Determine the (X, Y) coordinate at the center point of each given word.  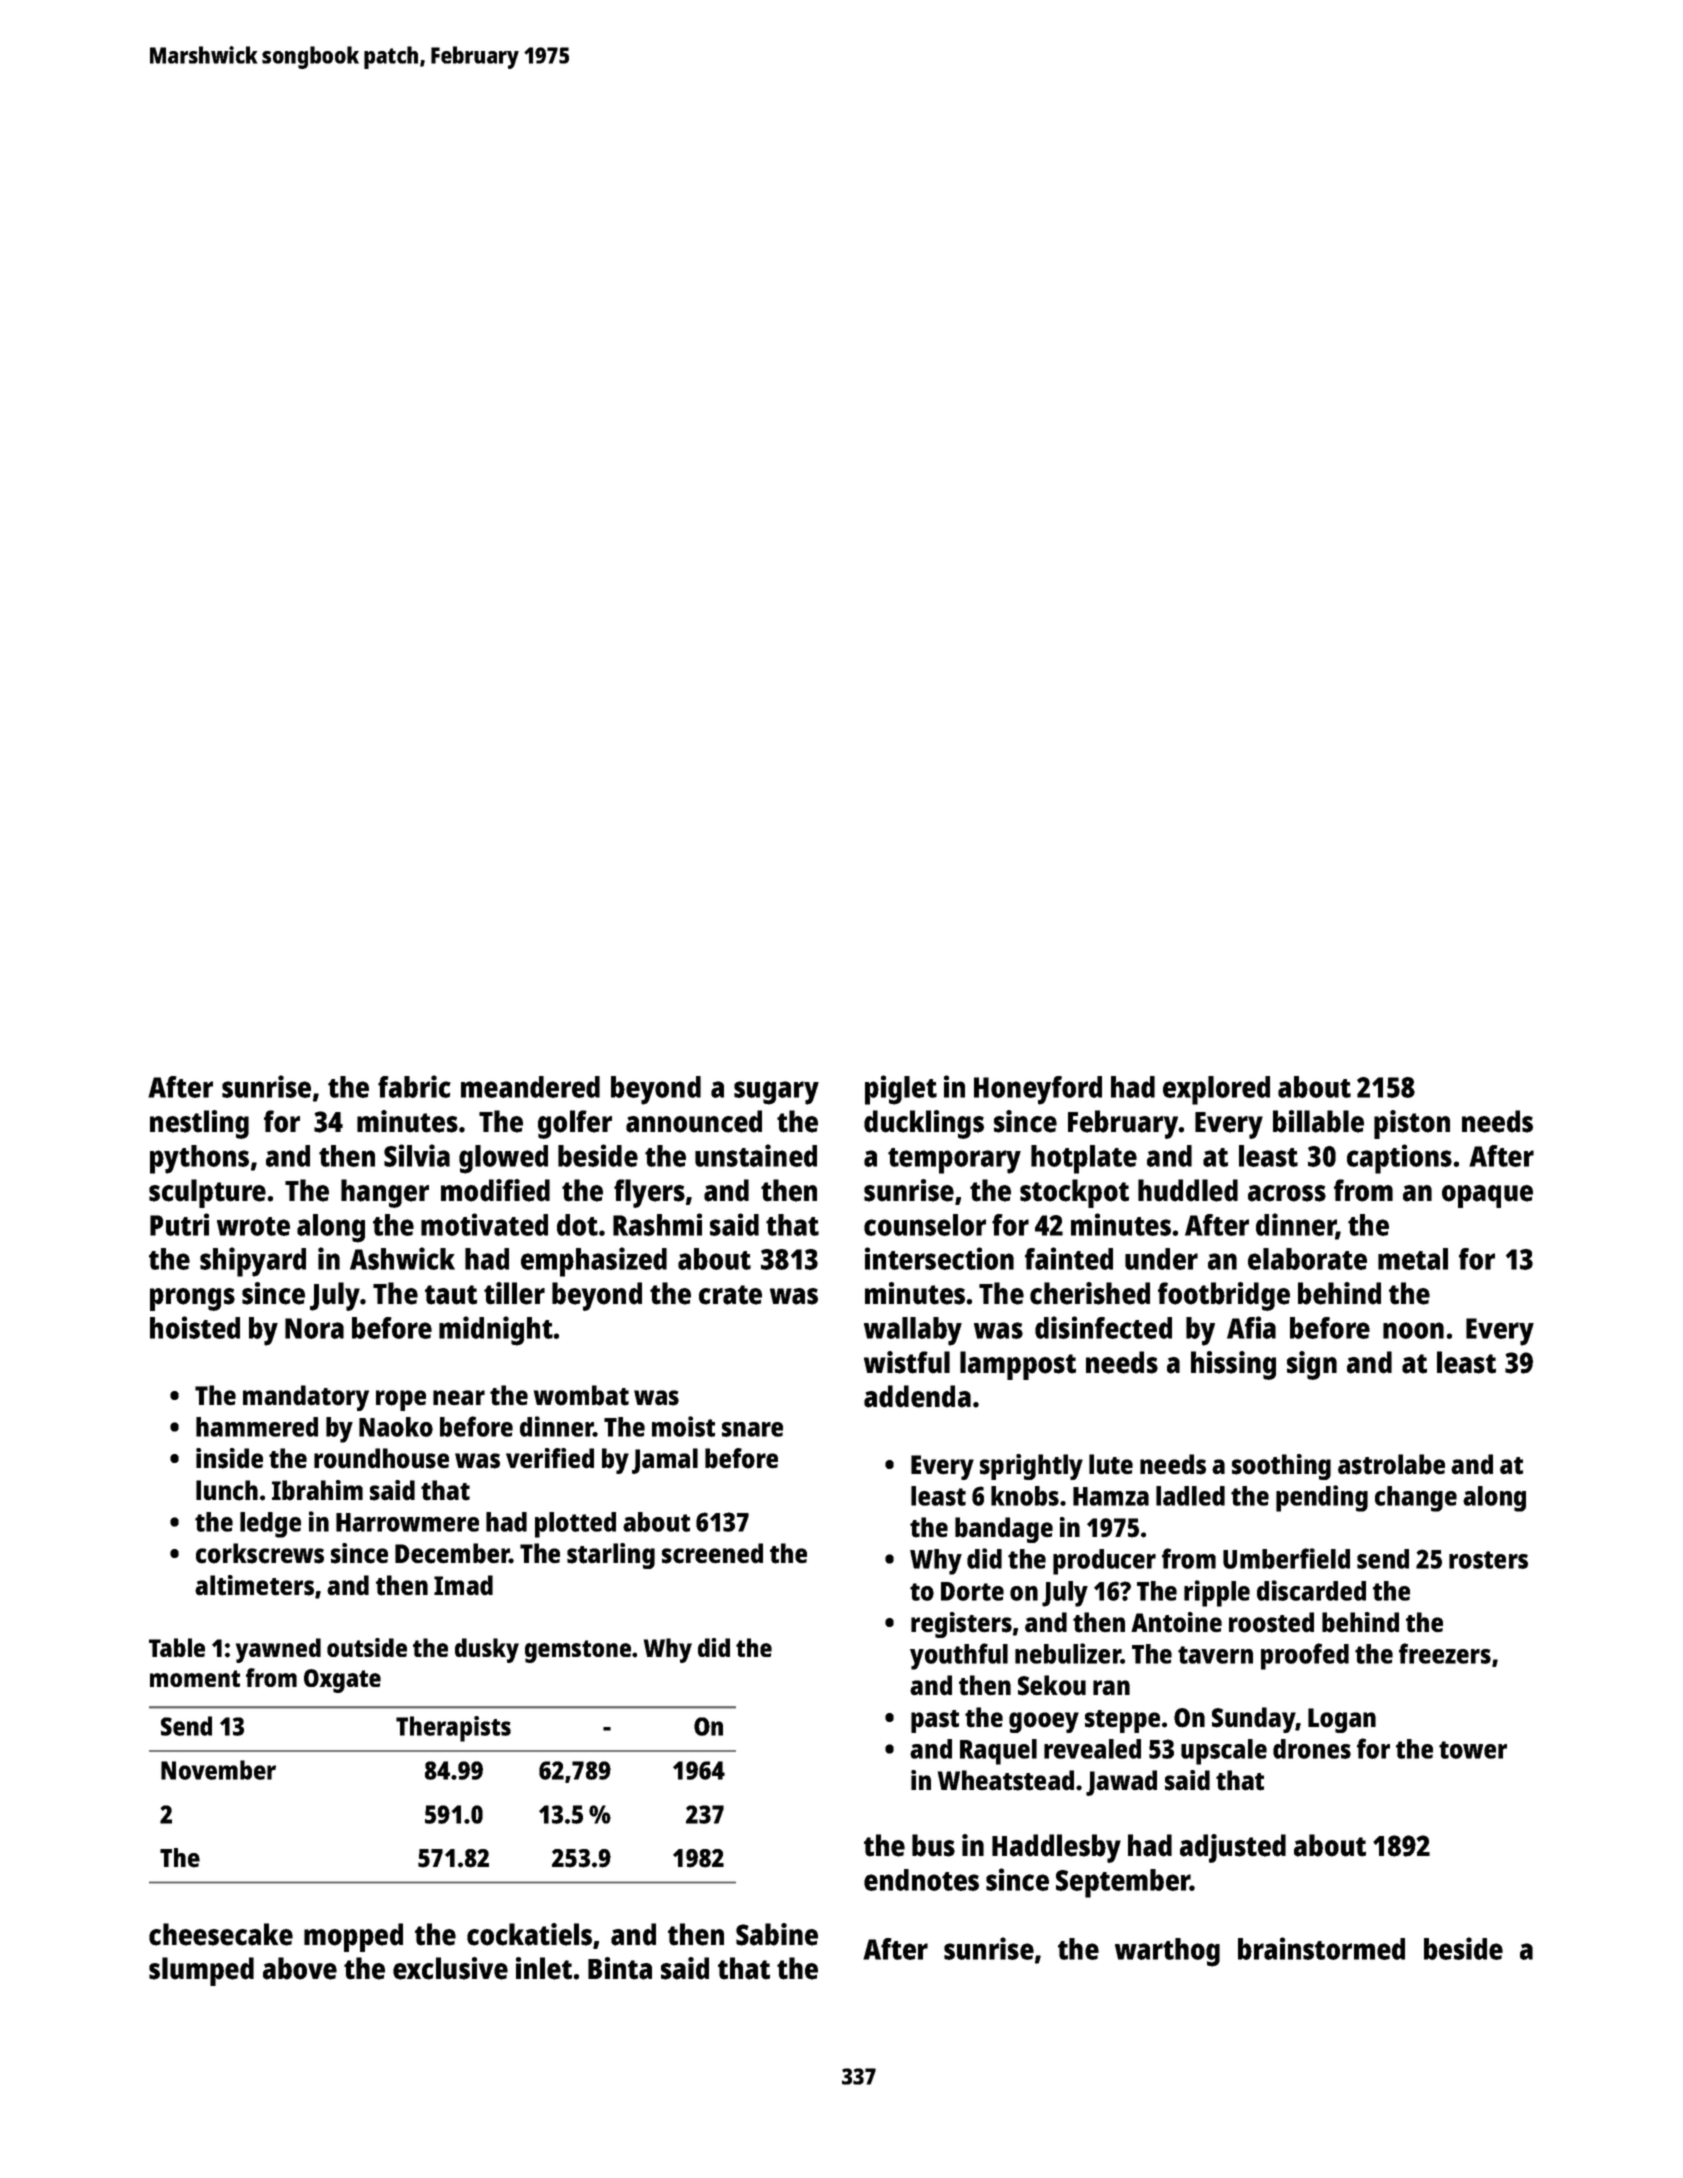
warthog (1167, 1952)
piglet (901, 1090)
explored (1216, 1090)
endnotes (921, 1880)
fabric (414, 1086)
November (218, 1770)
